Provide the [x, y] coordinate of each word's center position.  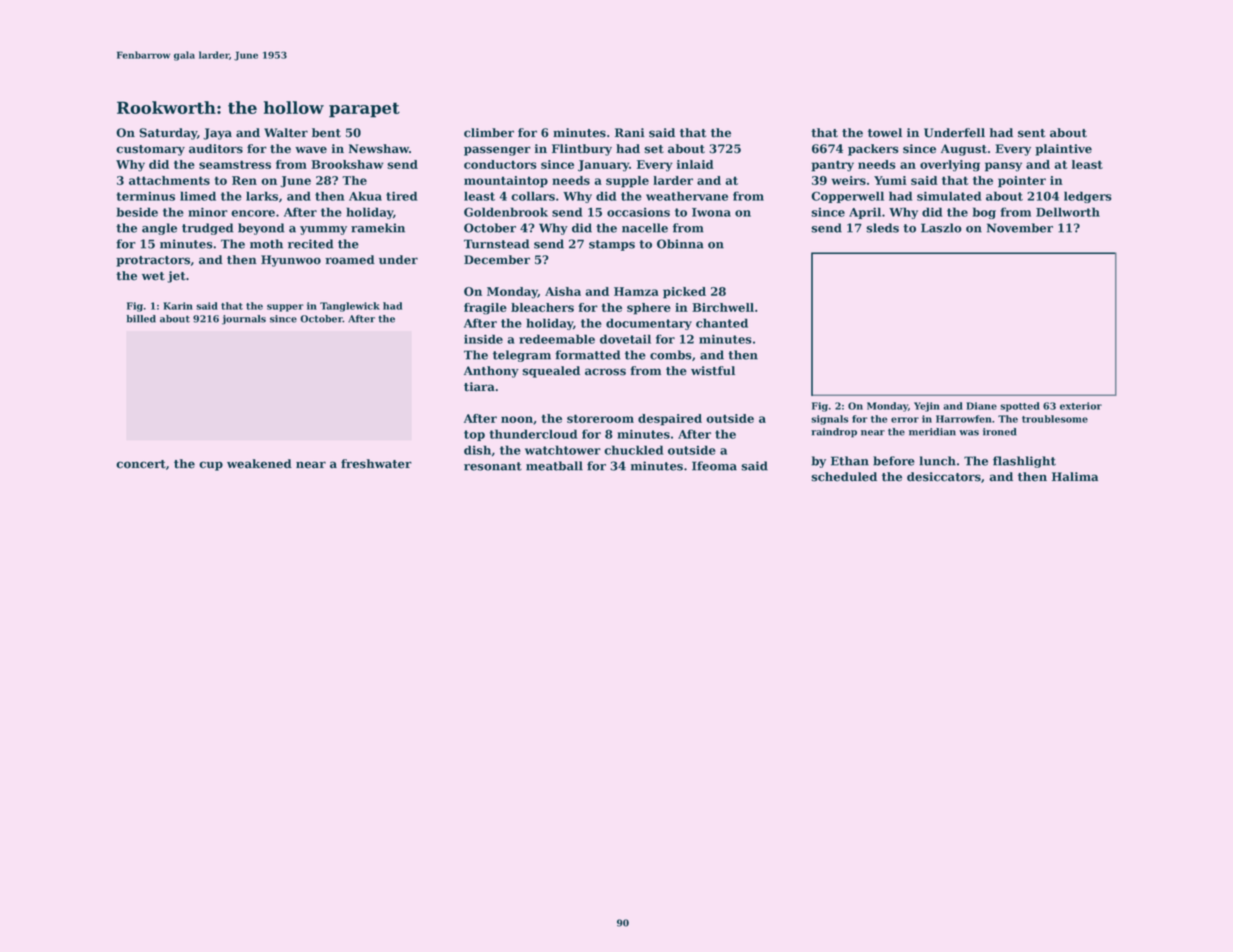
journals [244, 320]
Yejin [927, 407]
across [605, 372]
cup [211, 466]
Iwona [711, 212]
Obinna [680, 244]
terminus [145, 196]
